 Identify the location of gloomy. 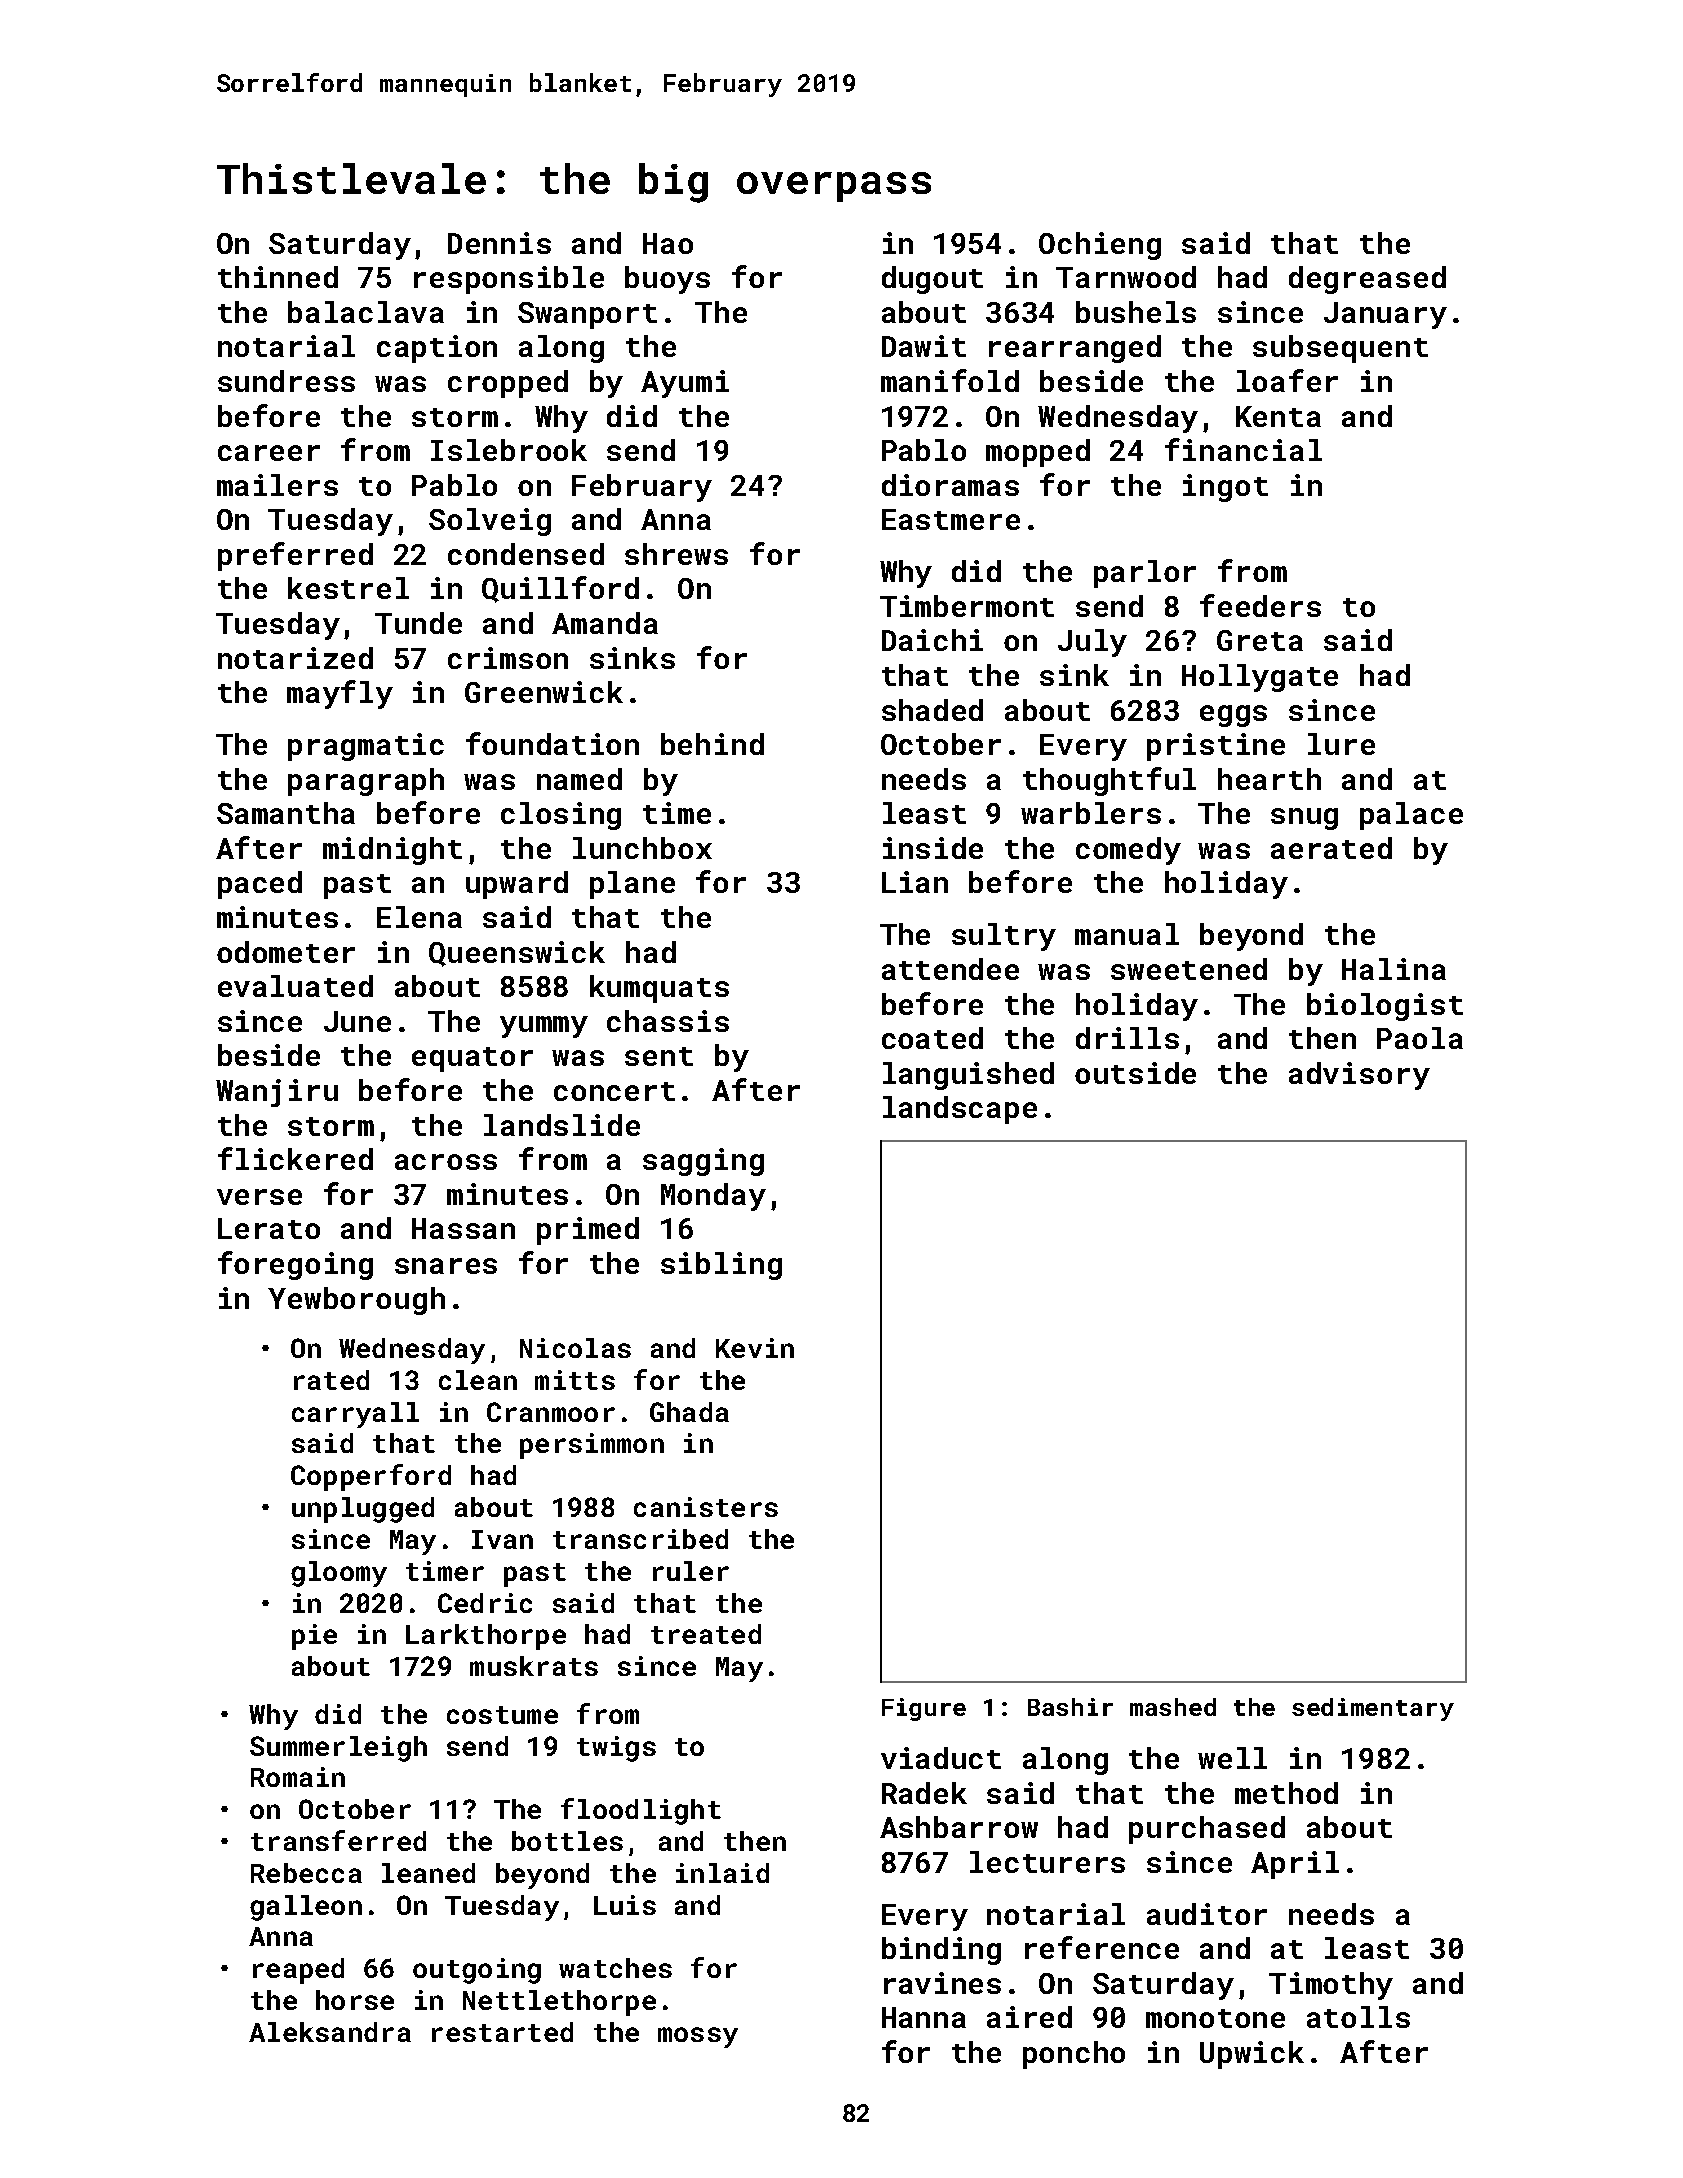
(339, 1574).
